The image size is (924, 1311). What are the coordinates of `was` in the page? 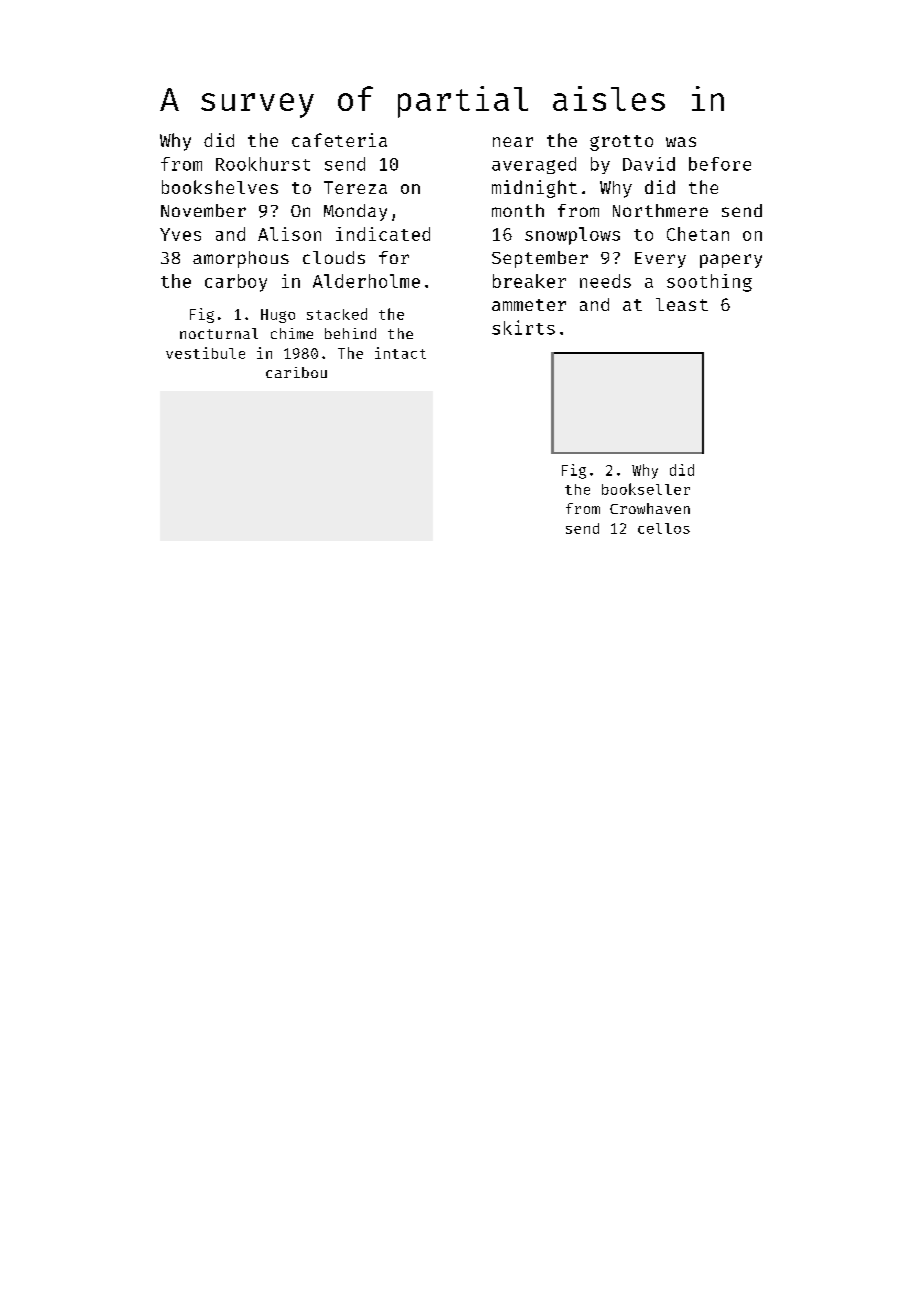 It's located at (681, 142).
